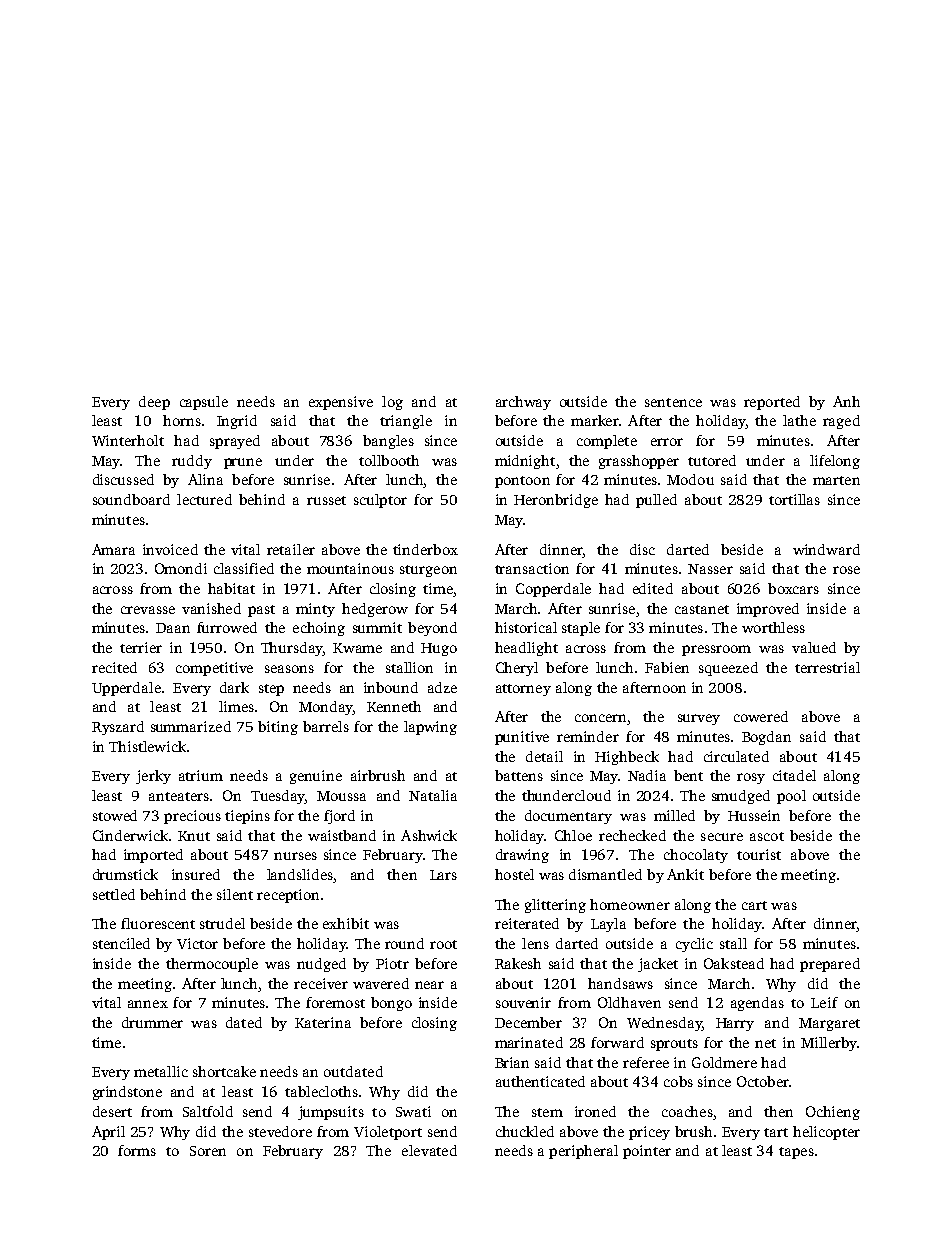 This document has height=1233, width=952. Describe the element at coordinates (113, 549) in the document. I see `Amara` at that location.
